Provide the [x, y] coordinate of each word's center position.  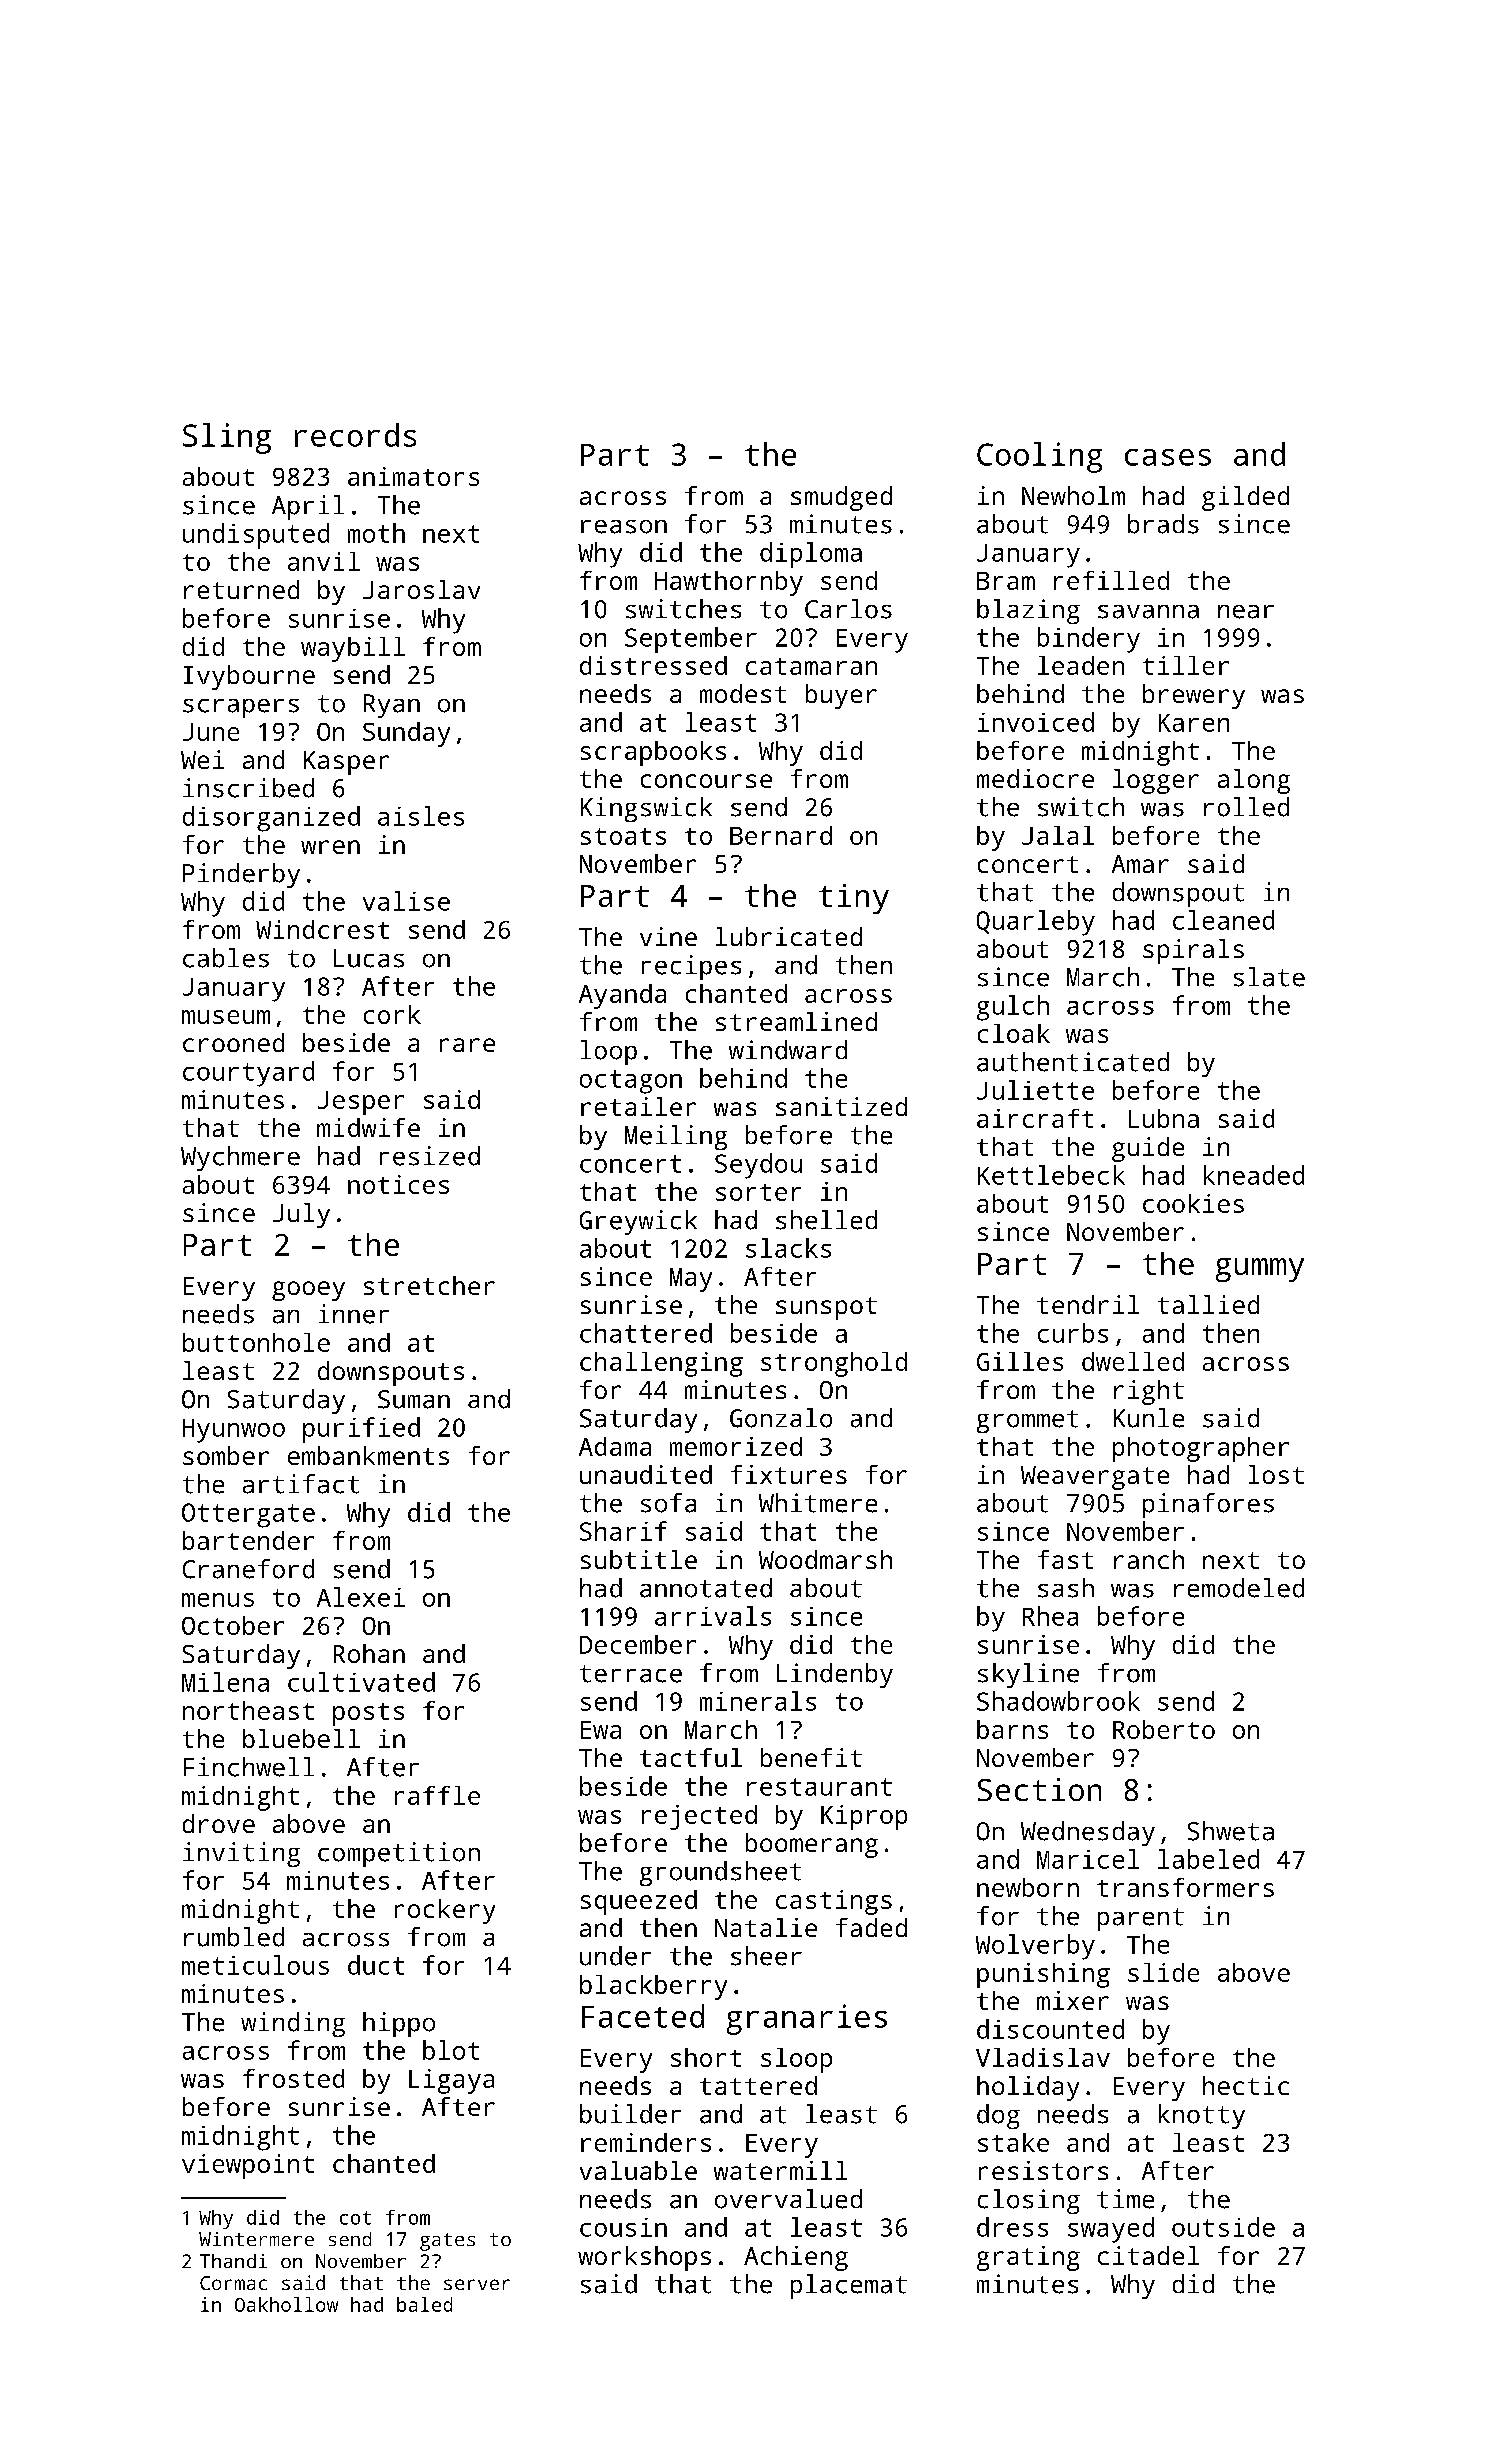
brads [1163, 524]
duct [376, 1965]
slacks [788, 1248]
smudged [841, 498]
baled [424, 2304]
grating [1028, 2258]
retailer [638, 1106]
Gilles [1020, 1361]
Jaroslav [421, 589]
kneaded [1254, 1175]
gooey [308, 1291]
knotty [1202, 2116]
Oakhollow [286, 2304]
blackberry [653, 1987]
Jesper [361, 1103]
